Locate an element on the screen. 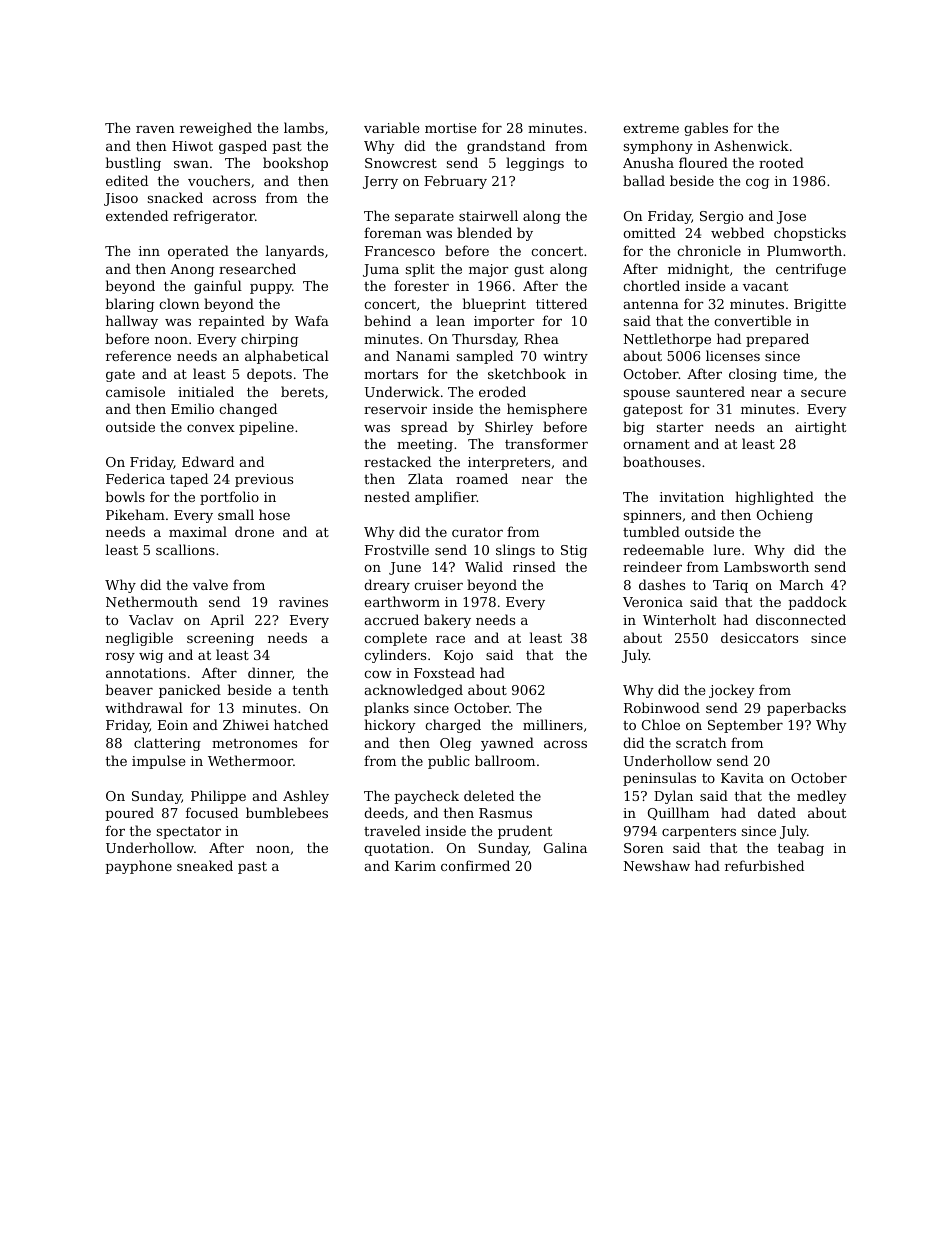 The image size is (952, 1233). April is located at coordinates (227, 621).
